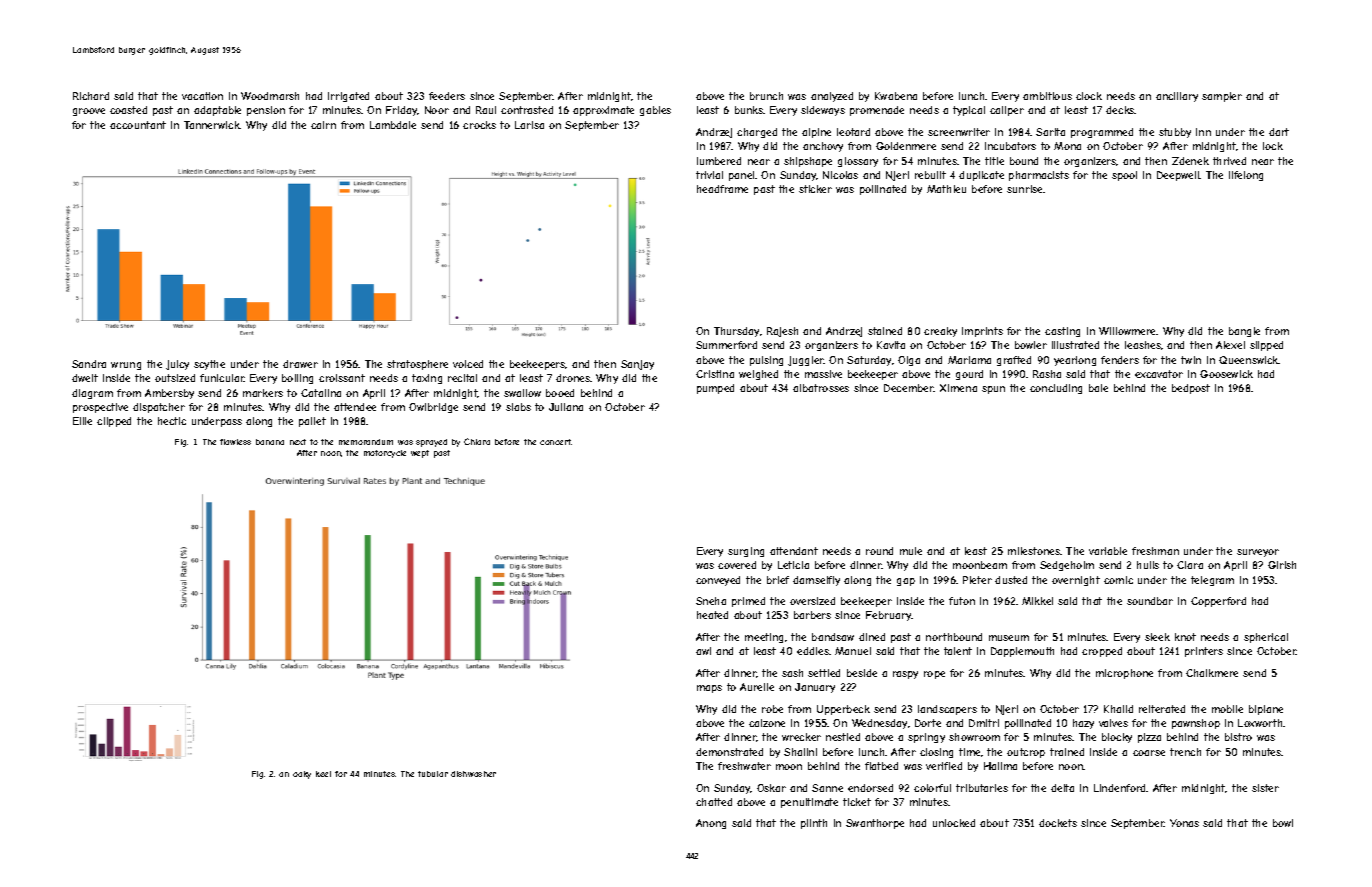 The height and width of the page is (887, 1372). What do you see at coordinates (711, 824) in the page?
I see `Anong` at bounding box center [711, 824].
